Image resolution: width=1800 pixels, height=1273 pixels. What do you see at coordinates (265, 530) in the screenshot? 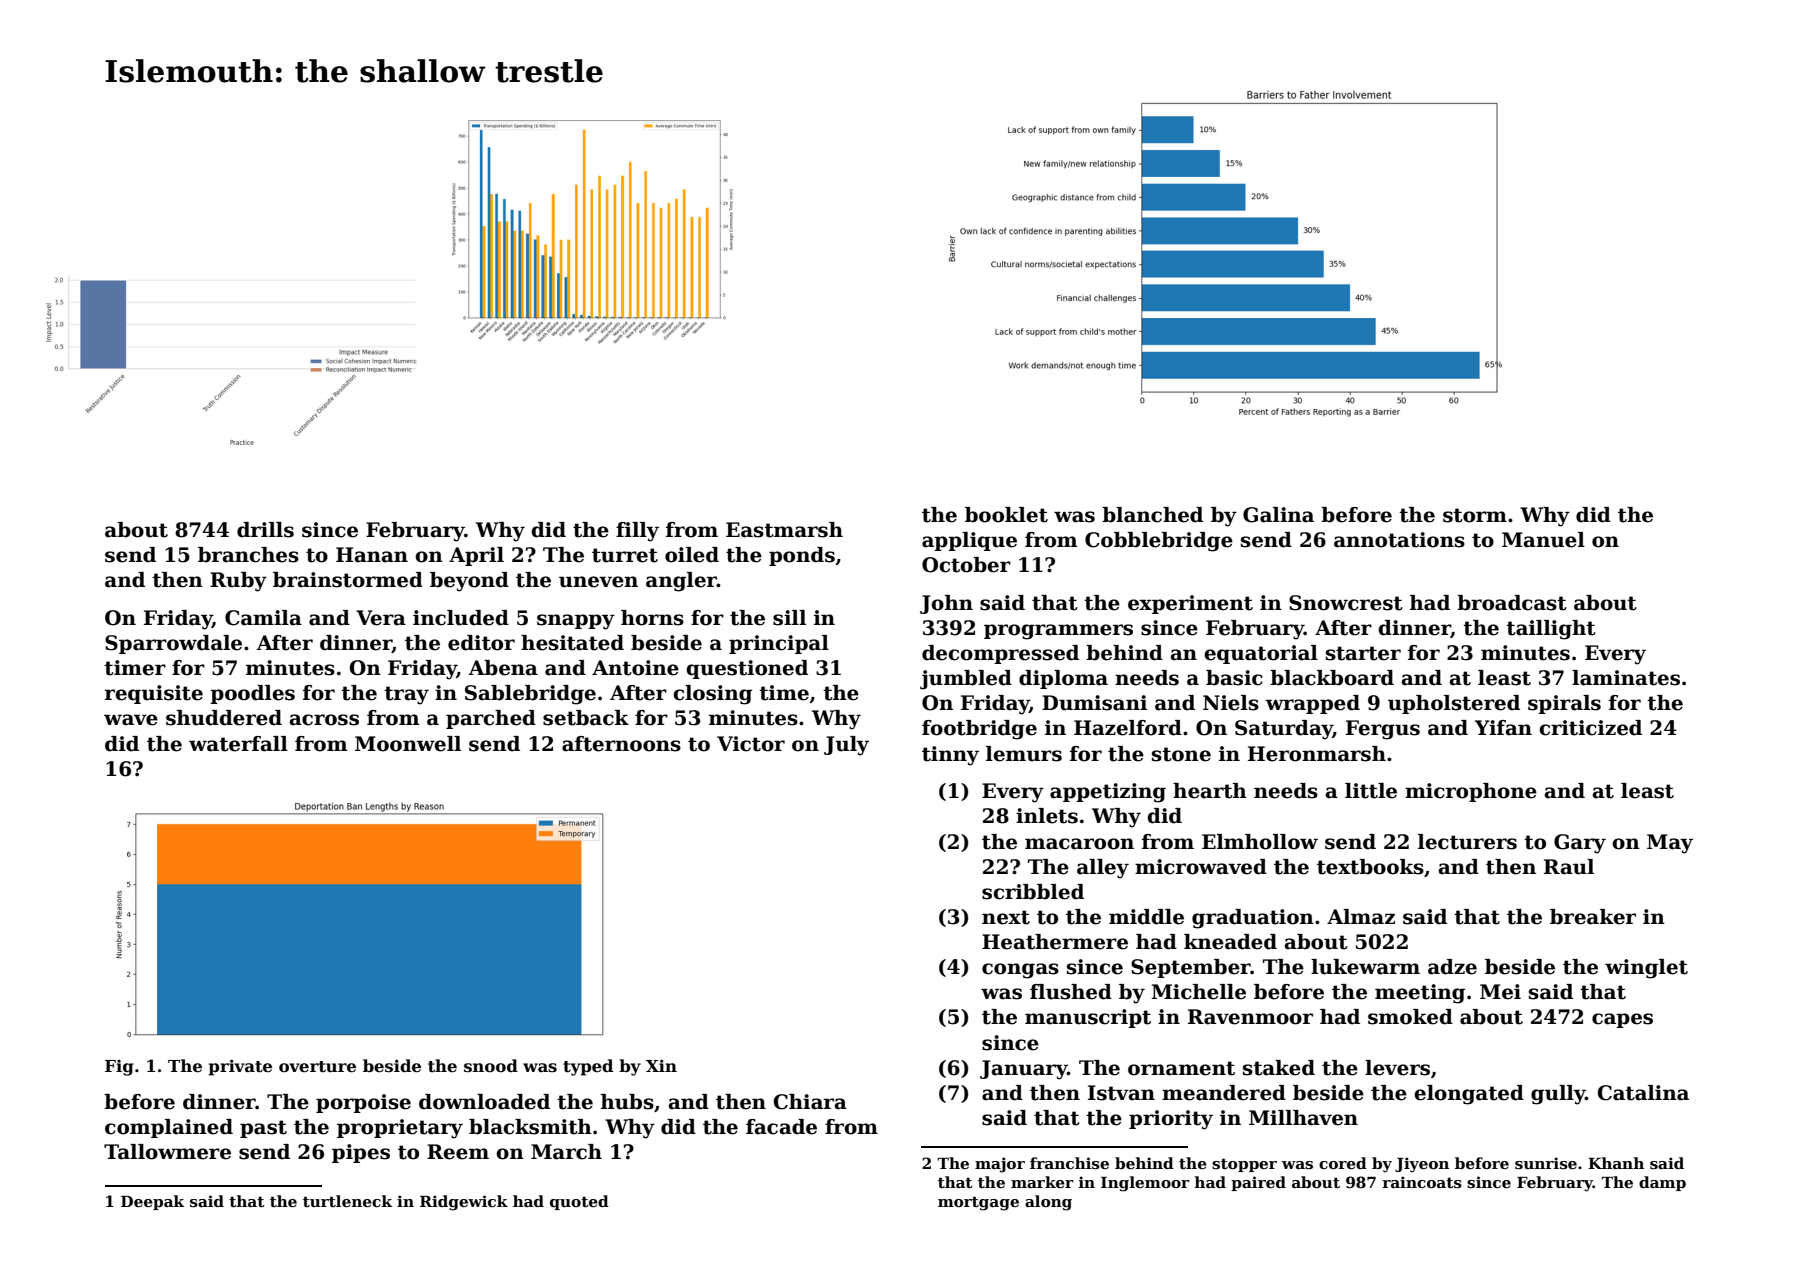
I see `drills` at bounding box center [265, 530].
